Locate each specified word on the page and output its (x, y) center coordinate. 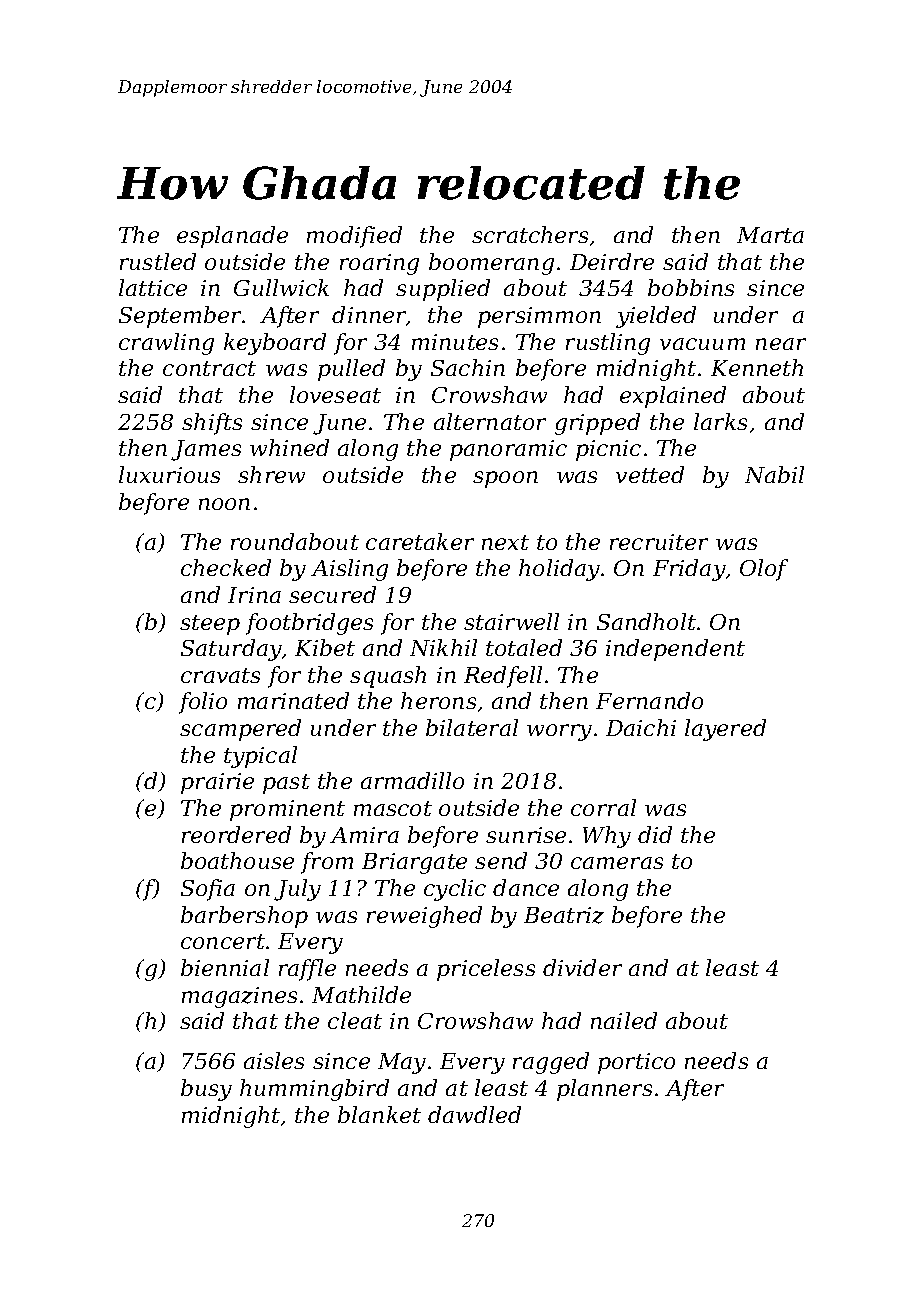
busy (206, 1090)
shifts (212, 424)
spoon (505, 479)
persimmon (539, 317)
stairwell (511, 621)
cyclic (455, 890)
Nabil (774, 474)
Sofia (208, 890)
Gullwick (281, 287)
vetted (650, 474)
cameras (617, 863)
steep (210, 625)
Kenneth (757, 367)
